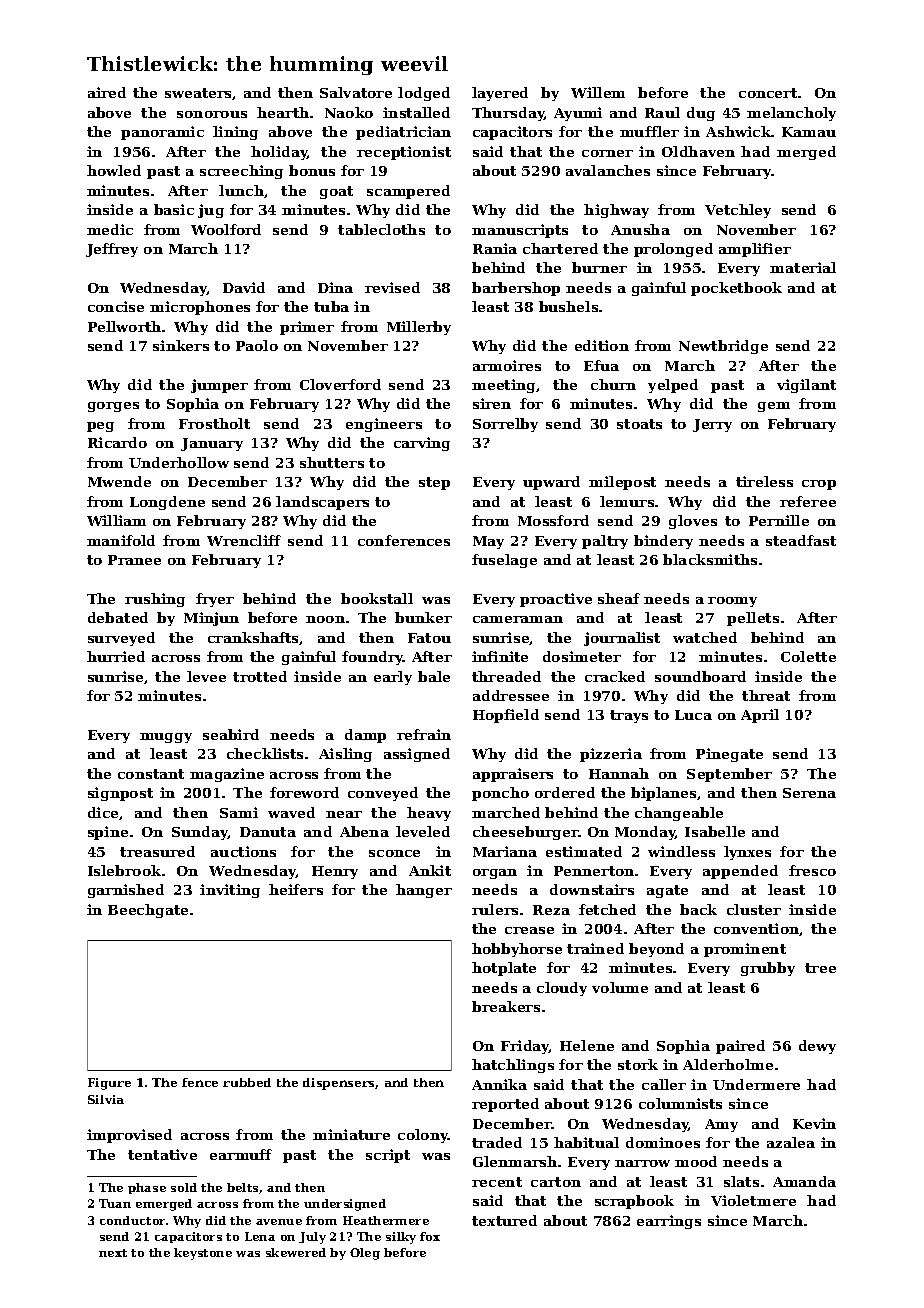 This screenshot has height=1308, width=924. I want to click on lining, so click(235, 133).
